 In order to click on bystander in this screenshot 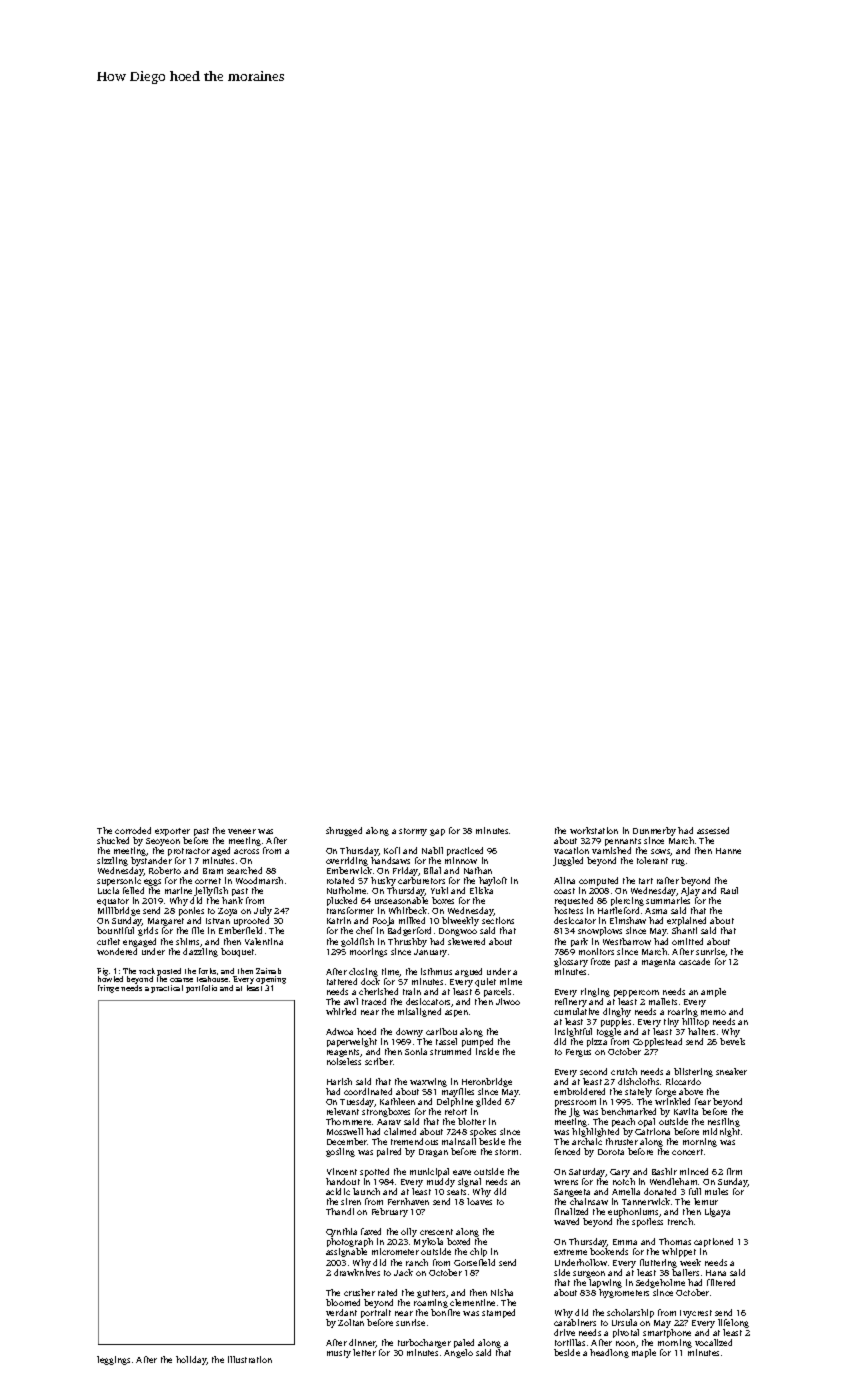, I will do `click(151, 861)`.
